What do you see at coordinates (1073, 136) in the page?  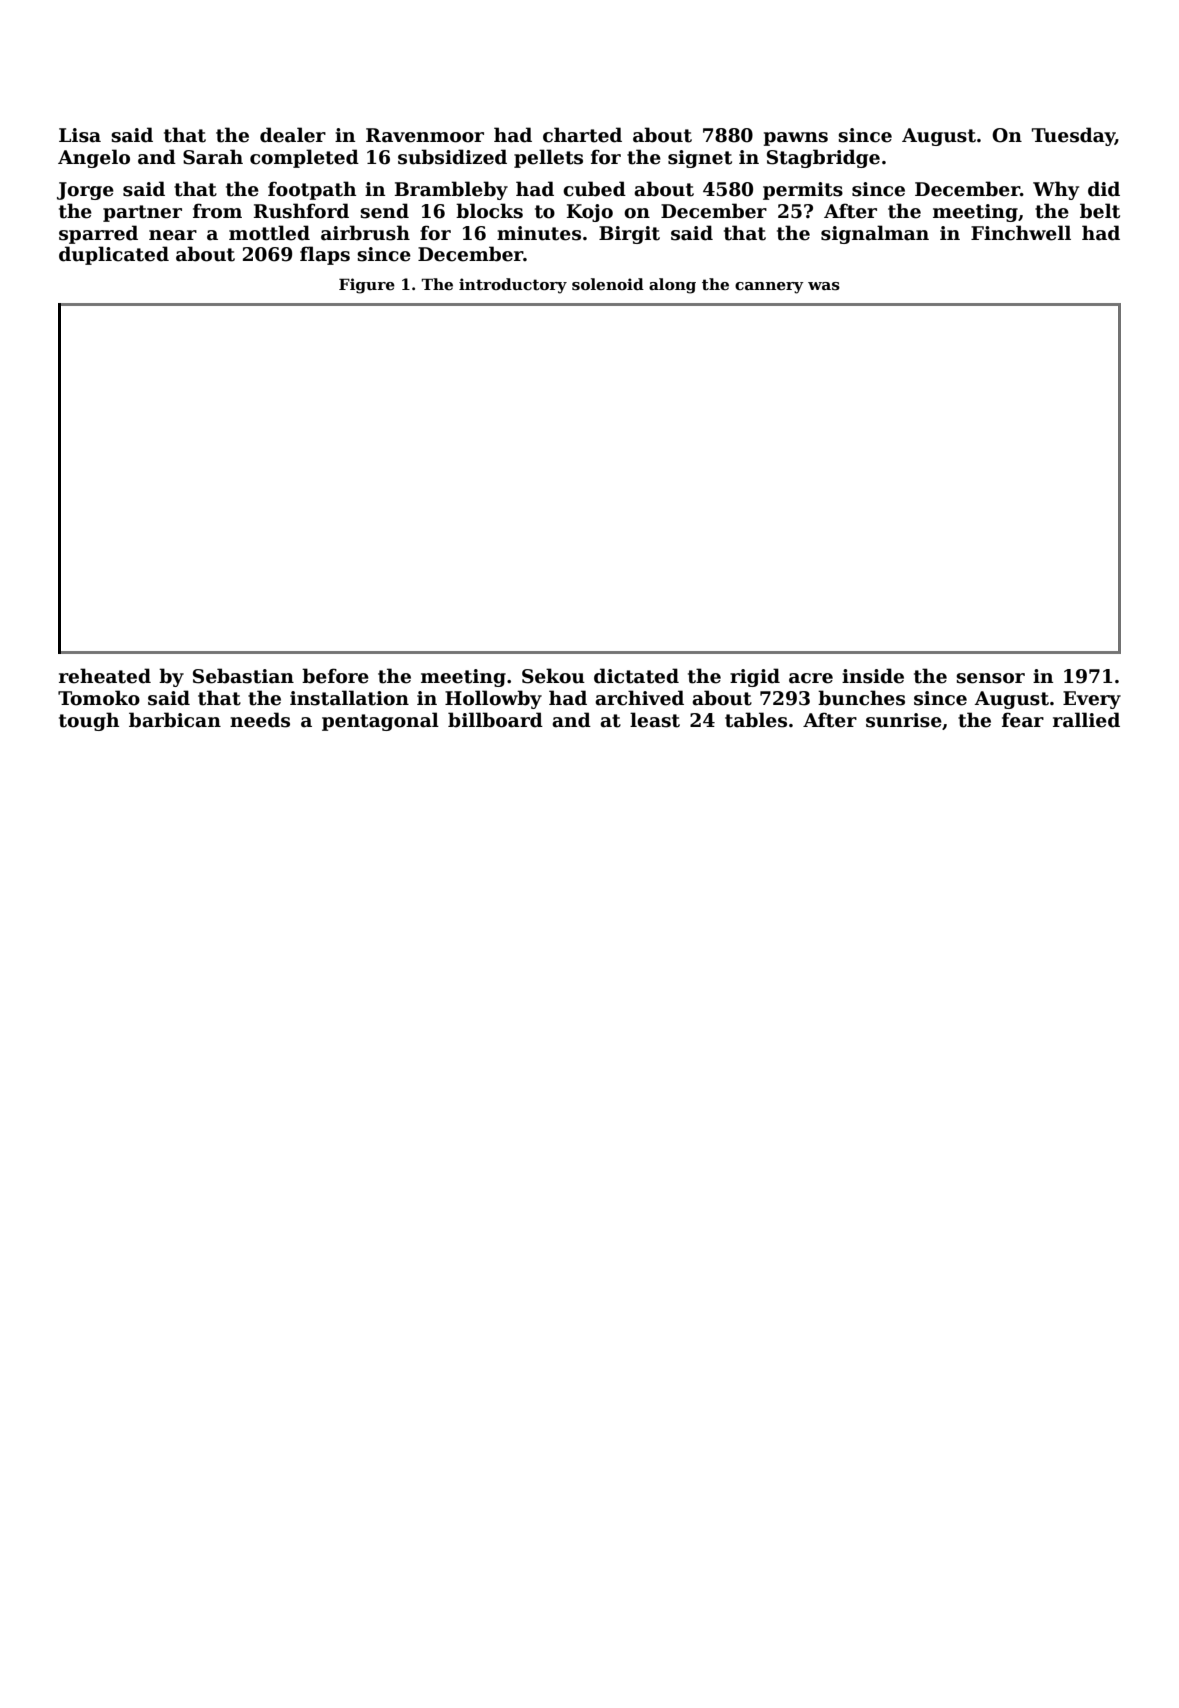 I see `Tuesday` at bounding box center [1073, 136].
